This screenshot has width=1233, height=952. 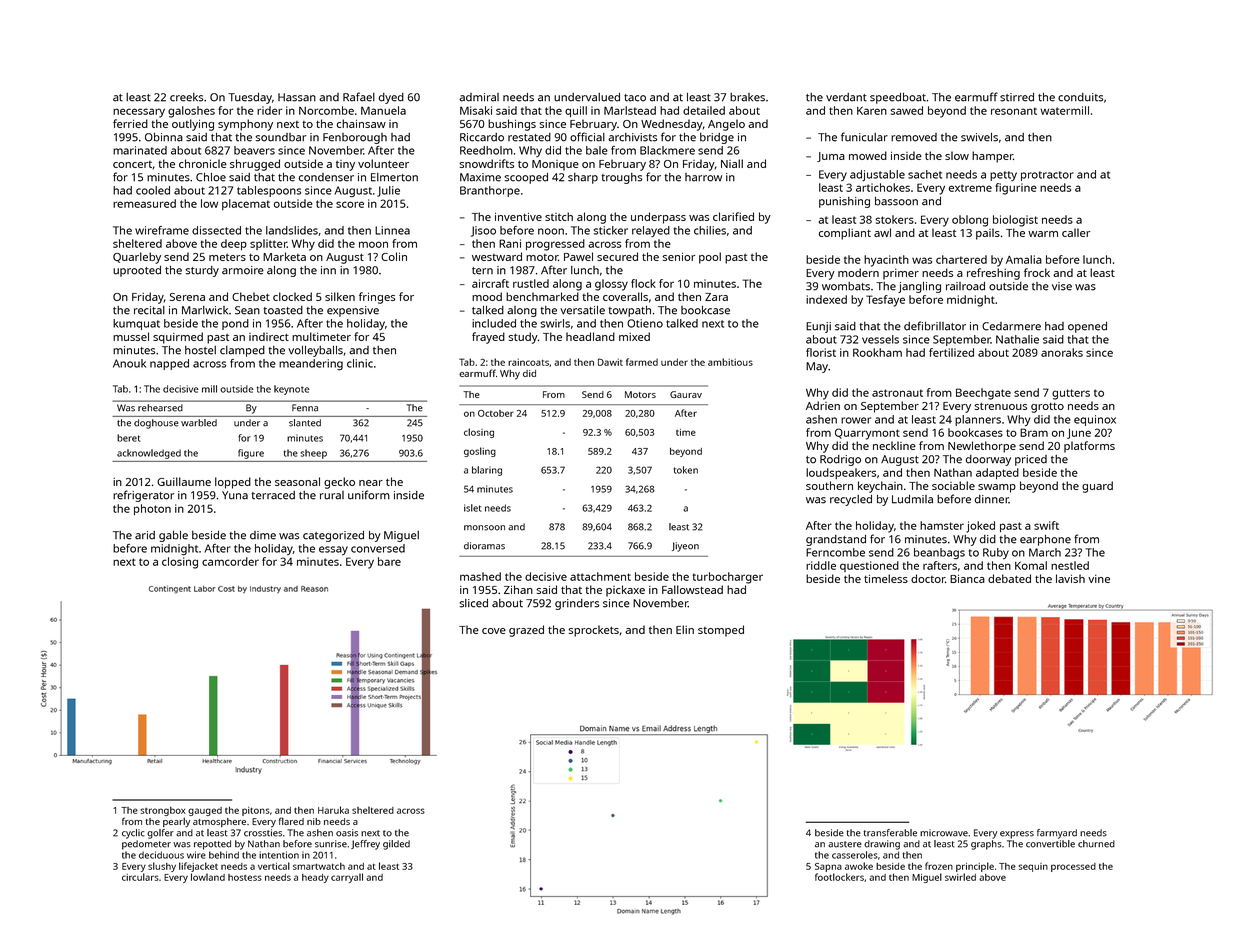 I want to click on camcorder, so click(x=230, y=561).
